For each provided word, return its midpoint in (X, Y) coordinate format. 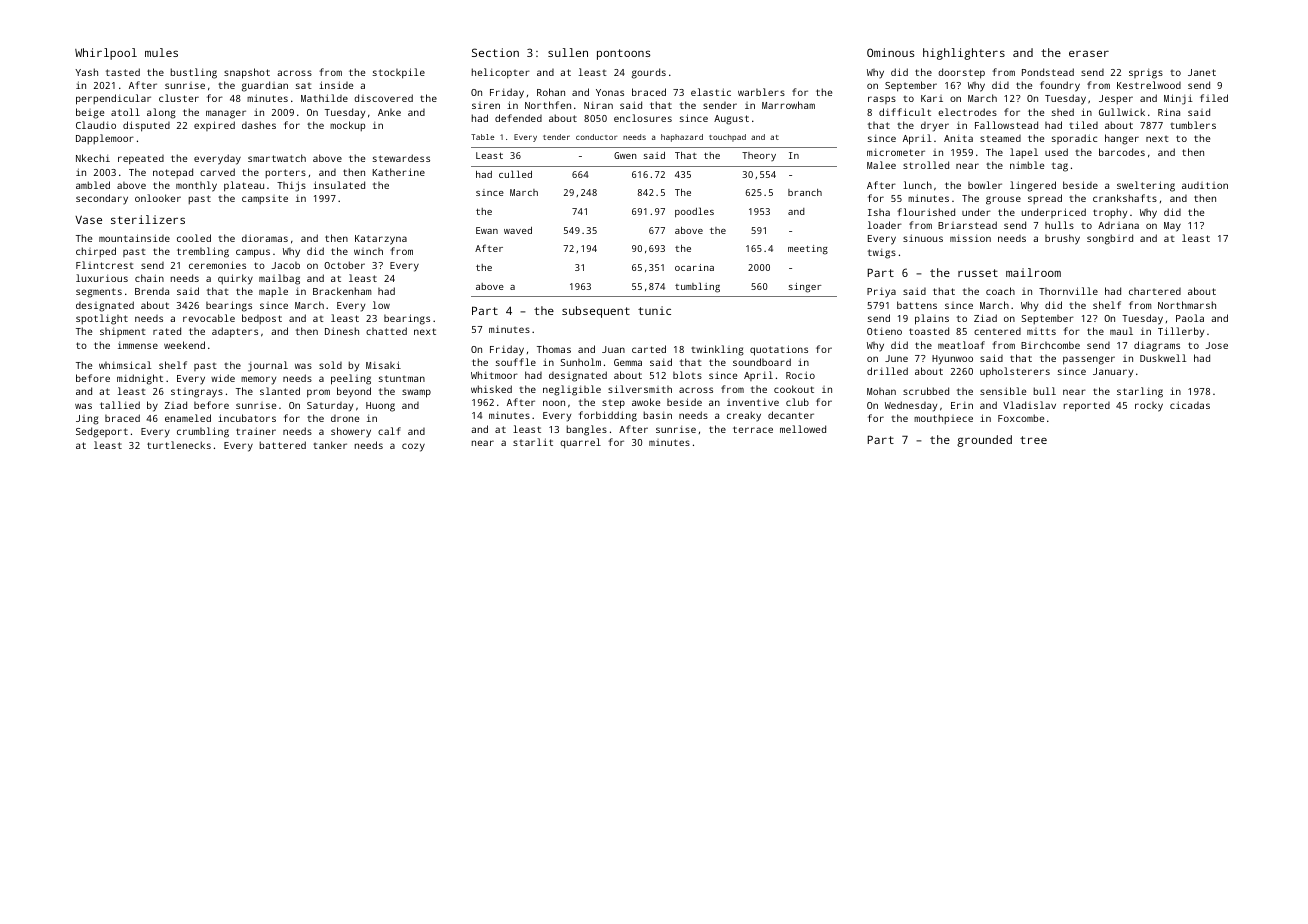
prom (318, 393)
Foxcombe (1021, 418)
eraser (1089, 53)
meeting (808, 250)
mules (161, 52)
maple (273, 292)
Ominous (890, 52)
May (1172, 227)
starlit (533, 442)
